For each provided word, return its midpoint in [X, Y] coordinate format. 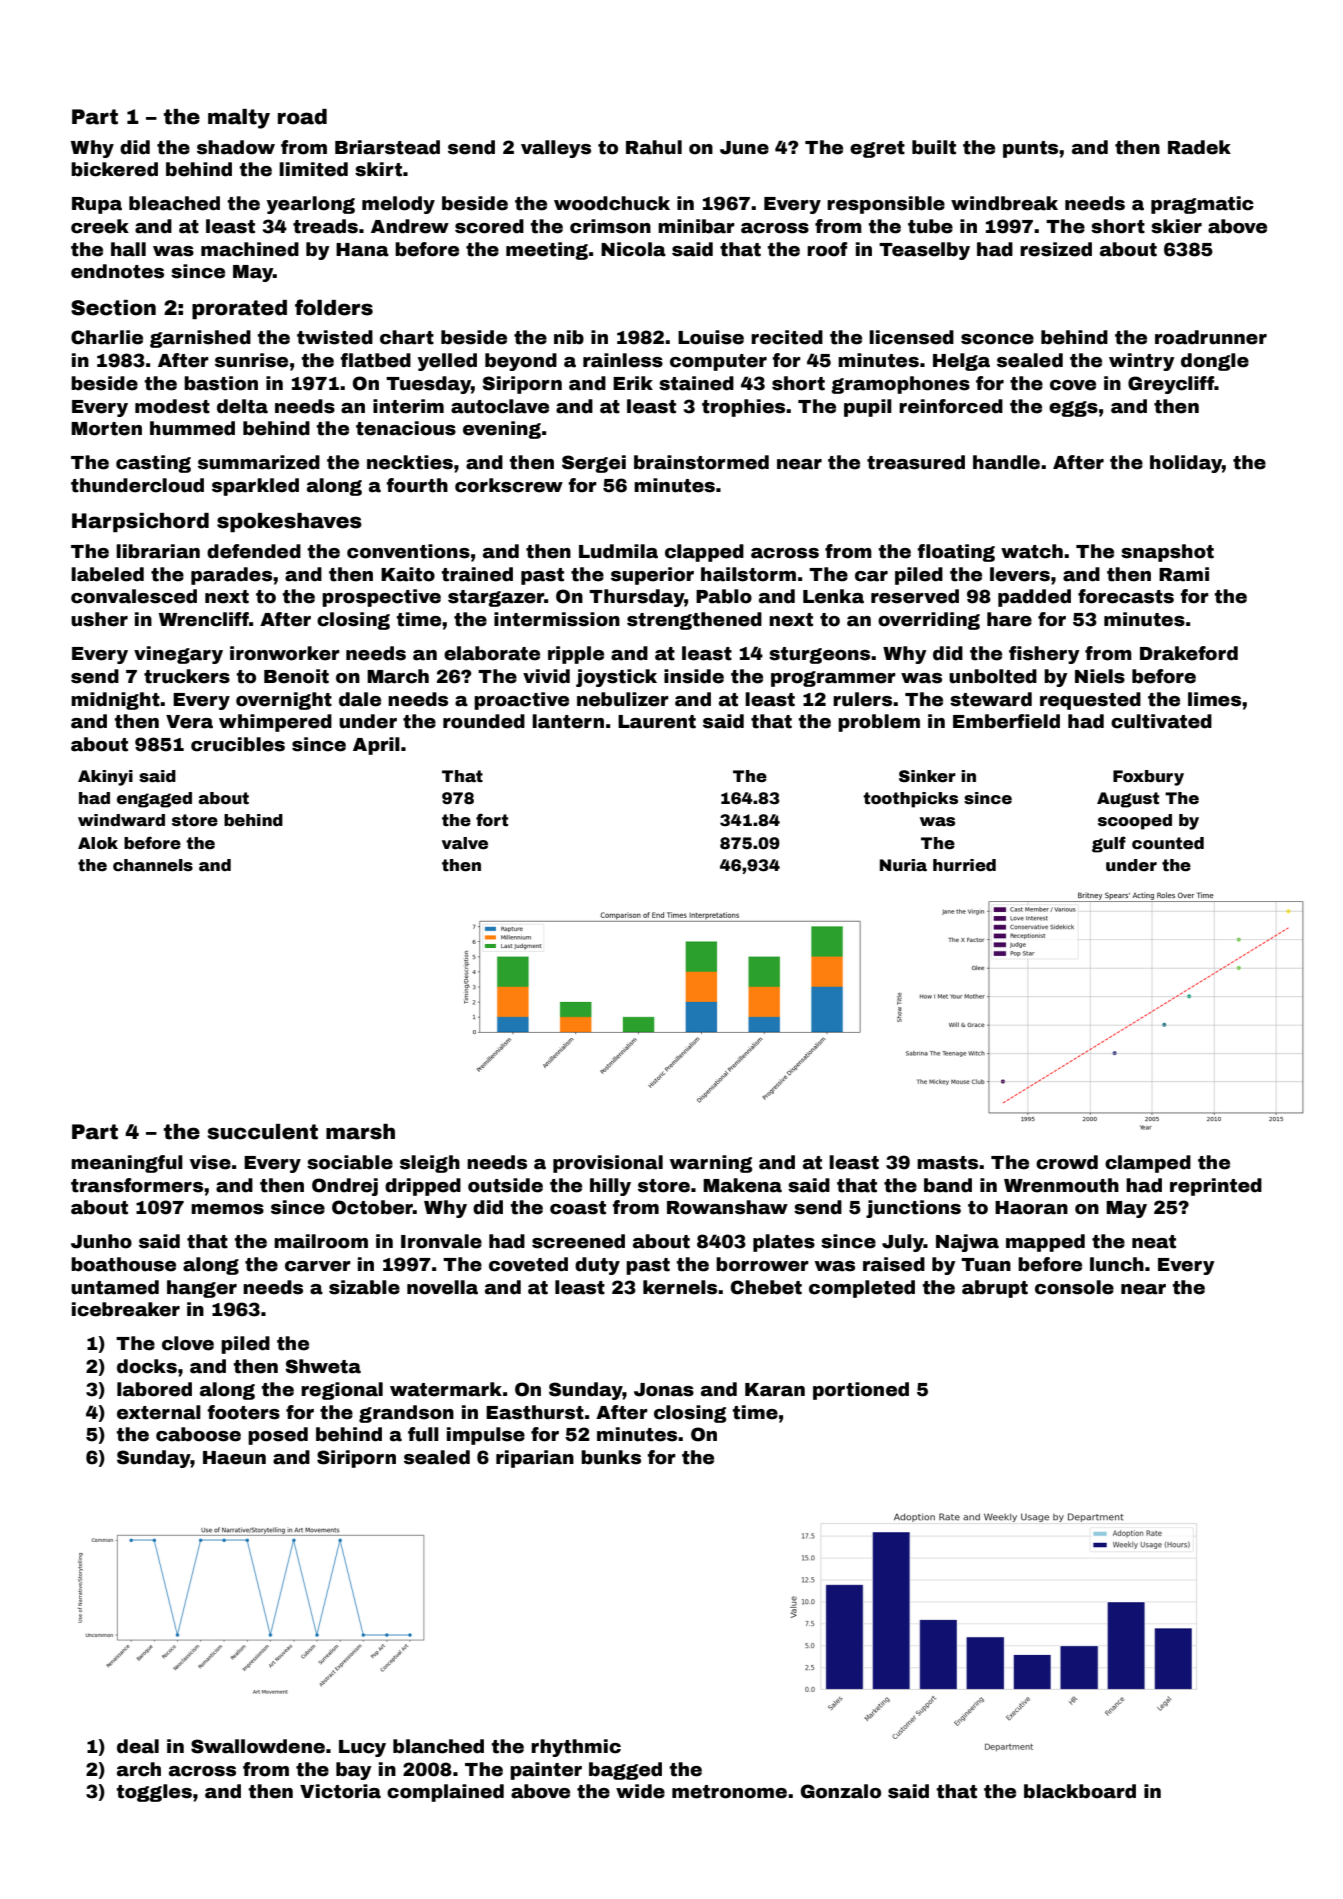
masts [947, 1163]
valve [465, 843]
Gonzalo [841, 1791]
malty [239, 119]
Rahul [654, 147]
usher [99, 619]
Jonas [664, 1390]
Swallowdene [258, 1746]
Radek [1199, 147]
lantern [568, 721]
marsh [360, 1132]
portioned [861, 1391]
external [159, 1412]
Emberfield [1006, 721]
